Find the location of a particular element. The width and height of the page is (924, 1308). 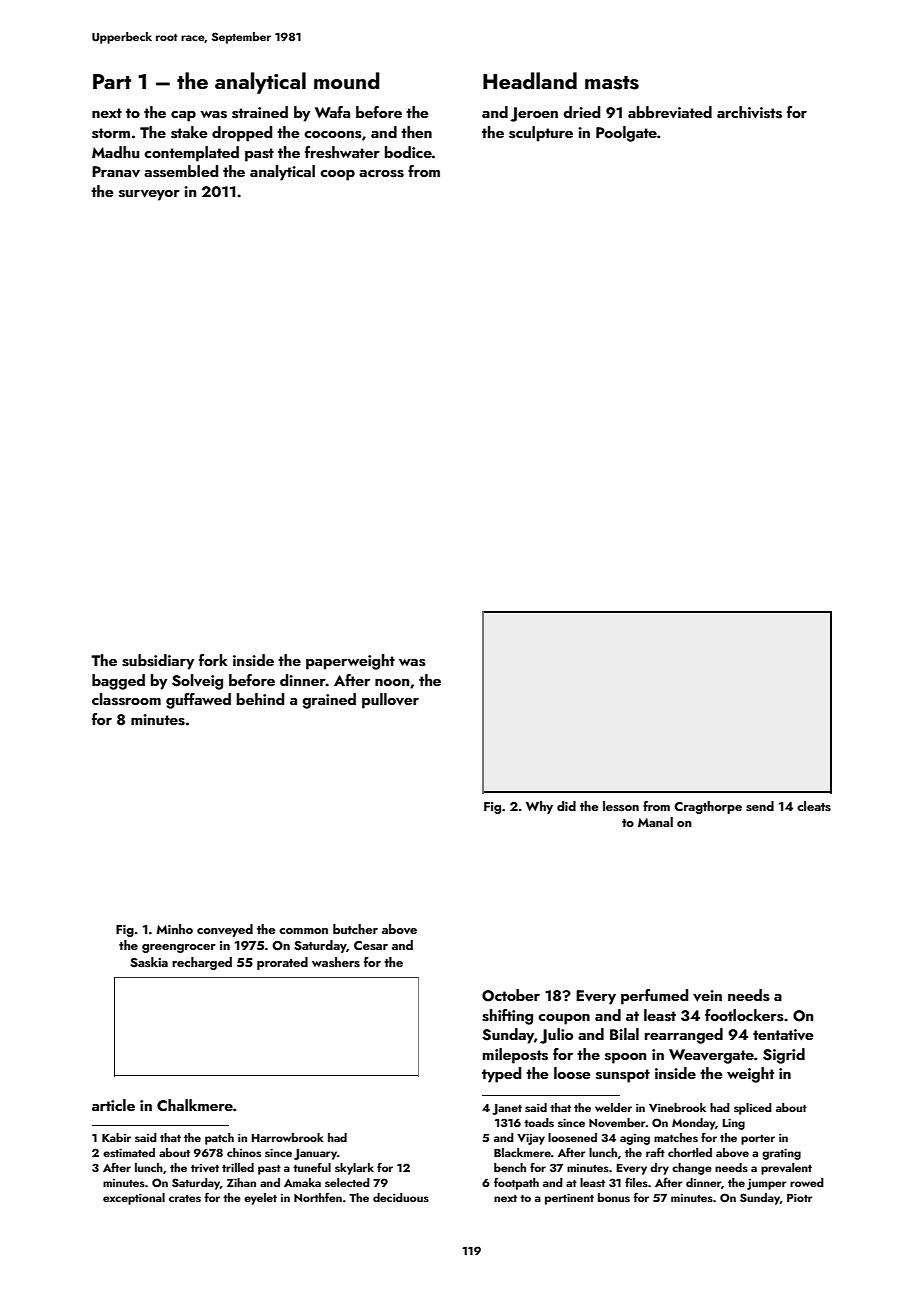

across is located at coordinates (381, 174).
